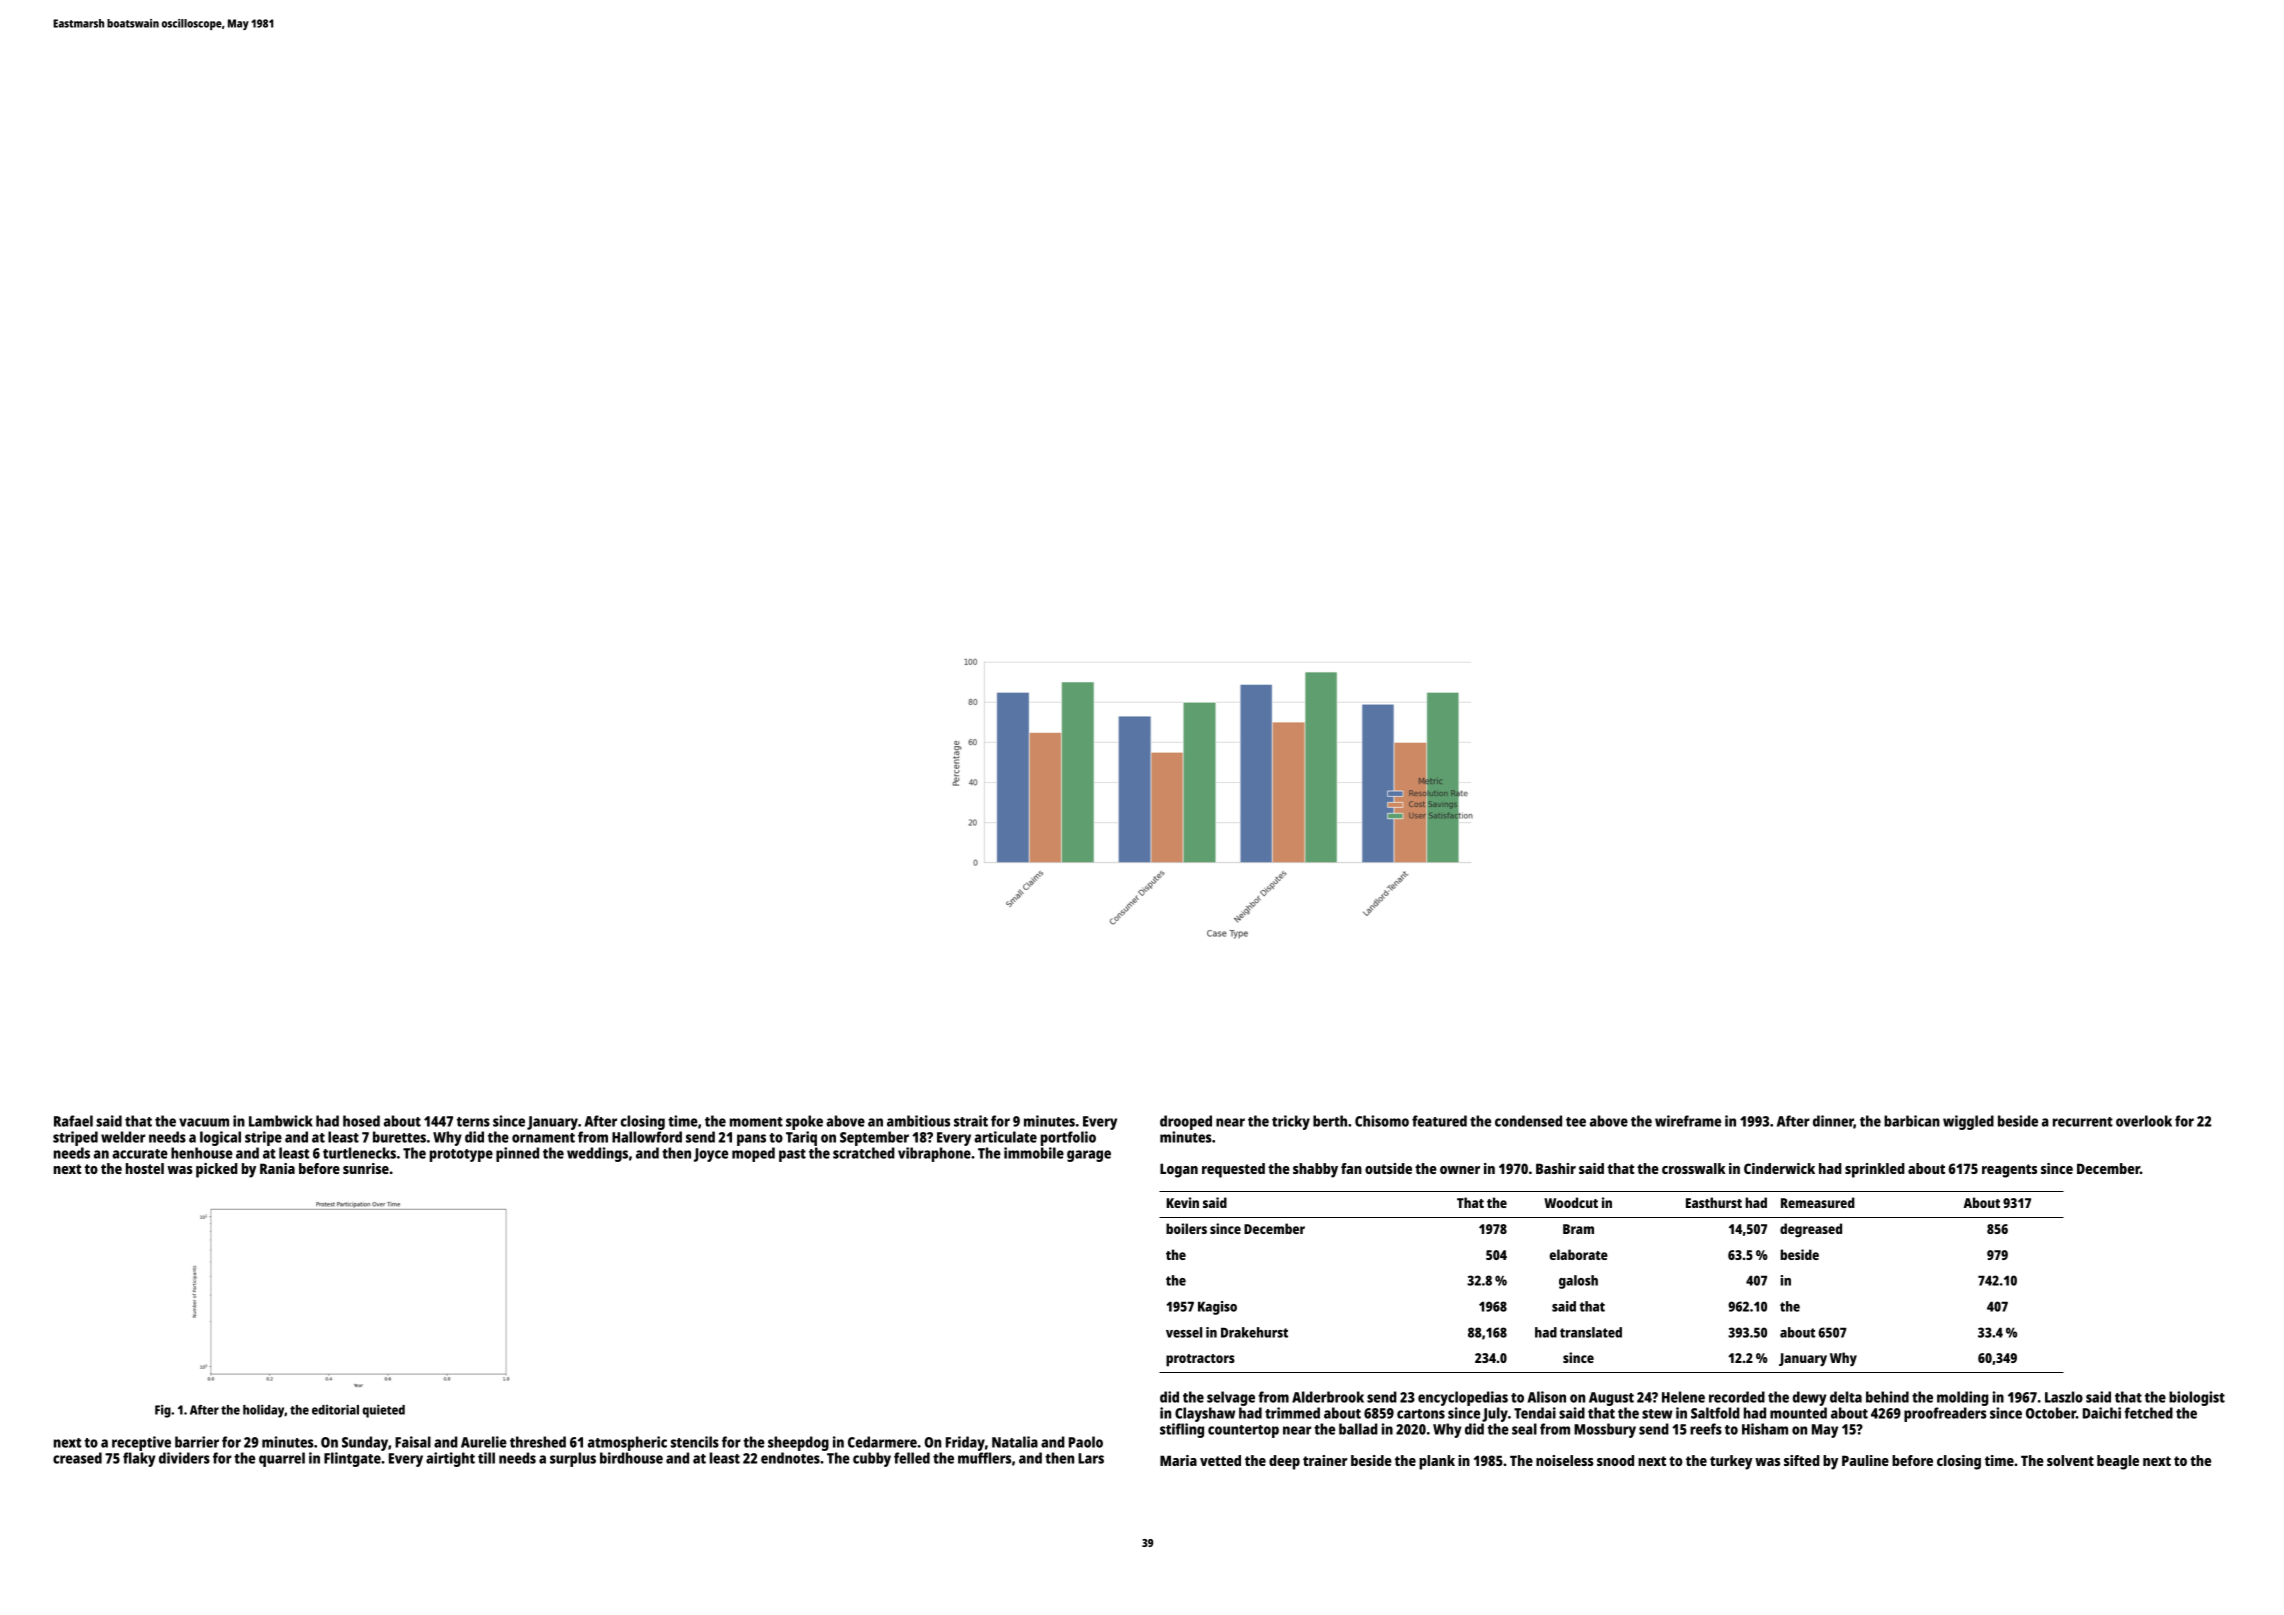 This screenshot has width=2284, height=1615. Describe the element at coordinates (1833, 1122) in the screenshot. I see `dinner` at that location.
